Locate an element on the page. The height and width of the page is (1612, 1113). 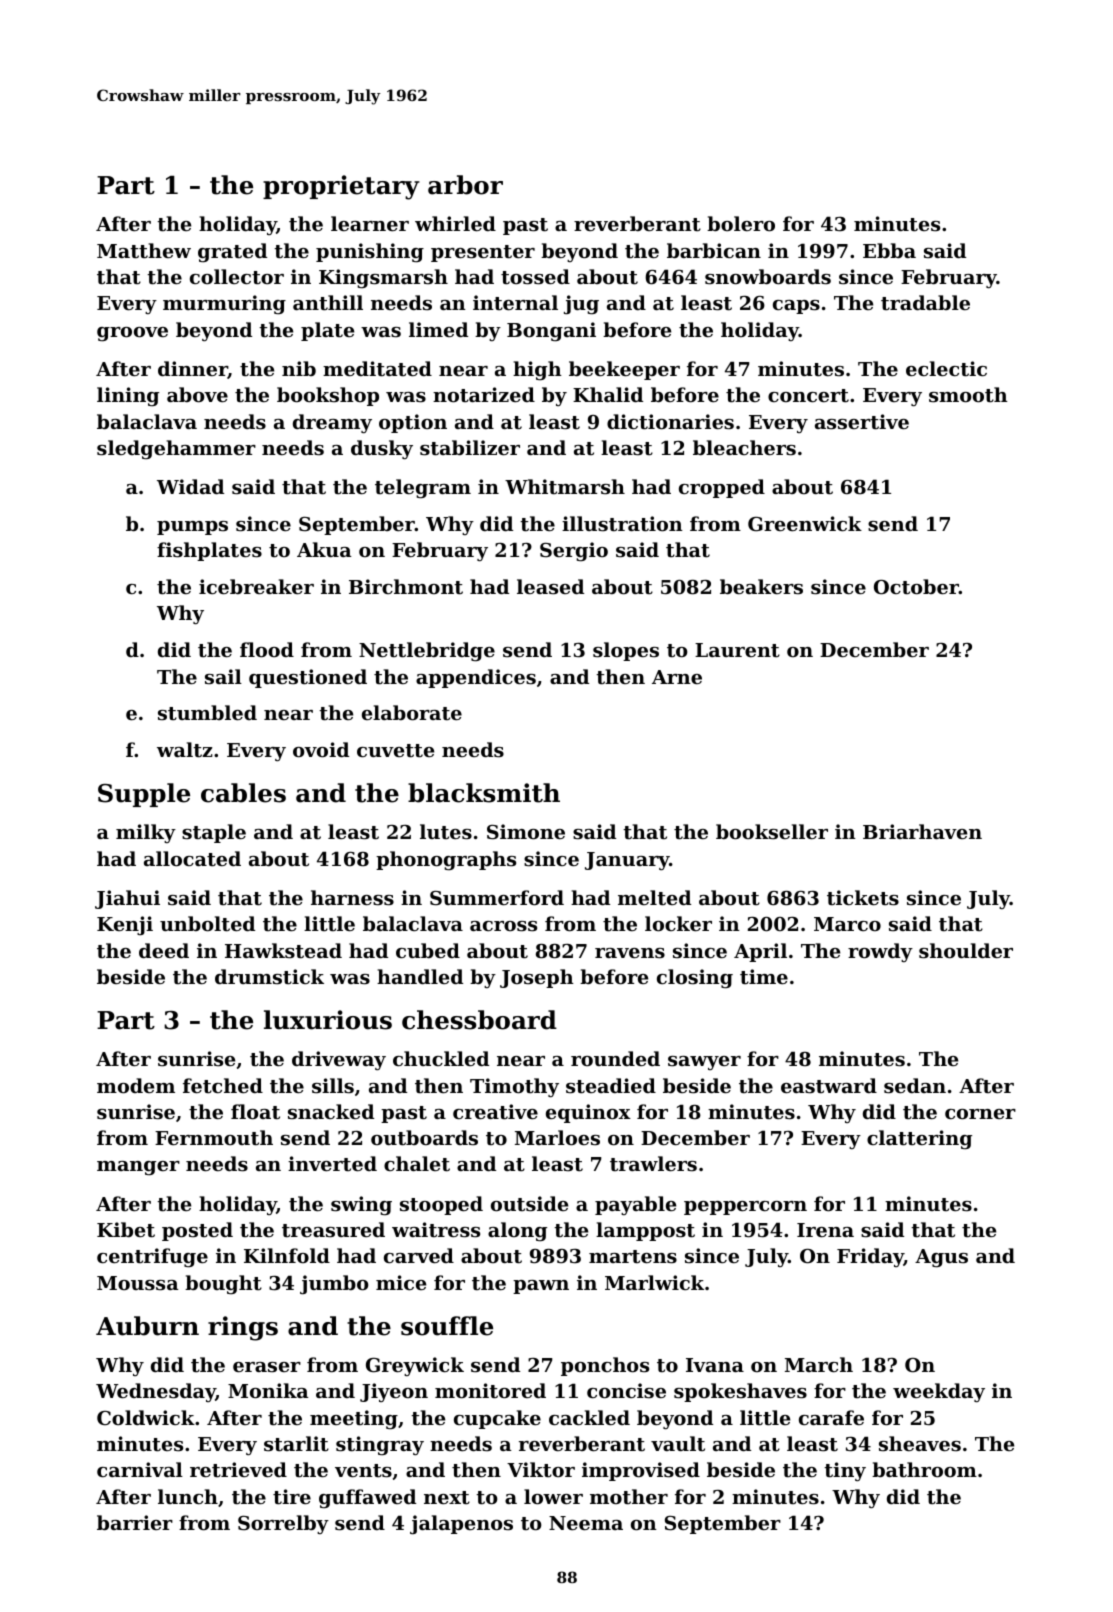
Ebba is located at coordinates (889, 250).
